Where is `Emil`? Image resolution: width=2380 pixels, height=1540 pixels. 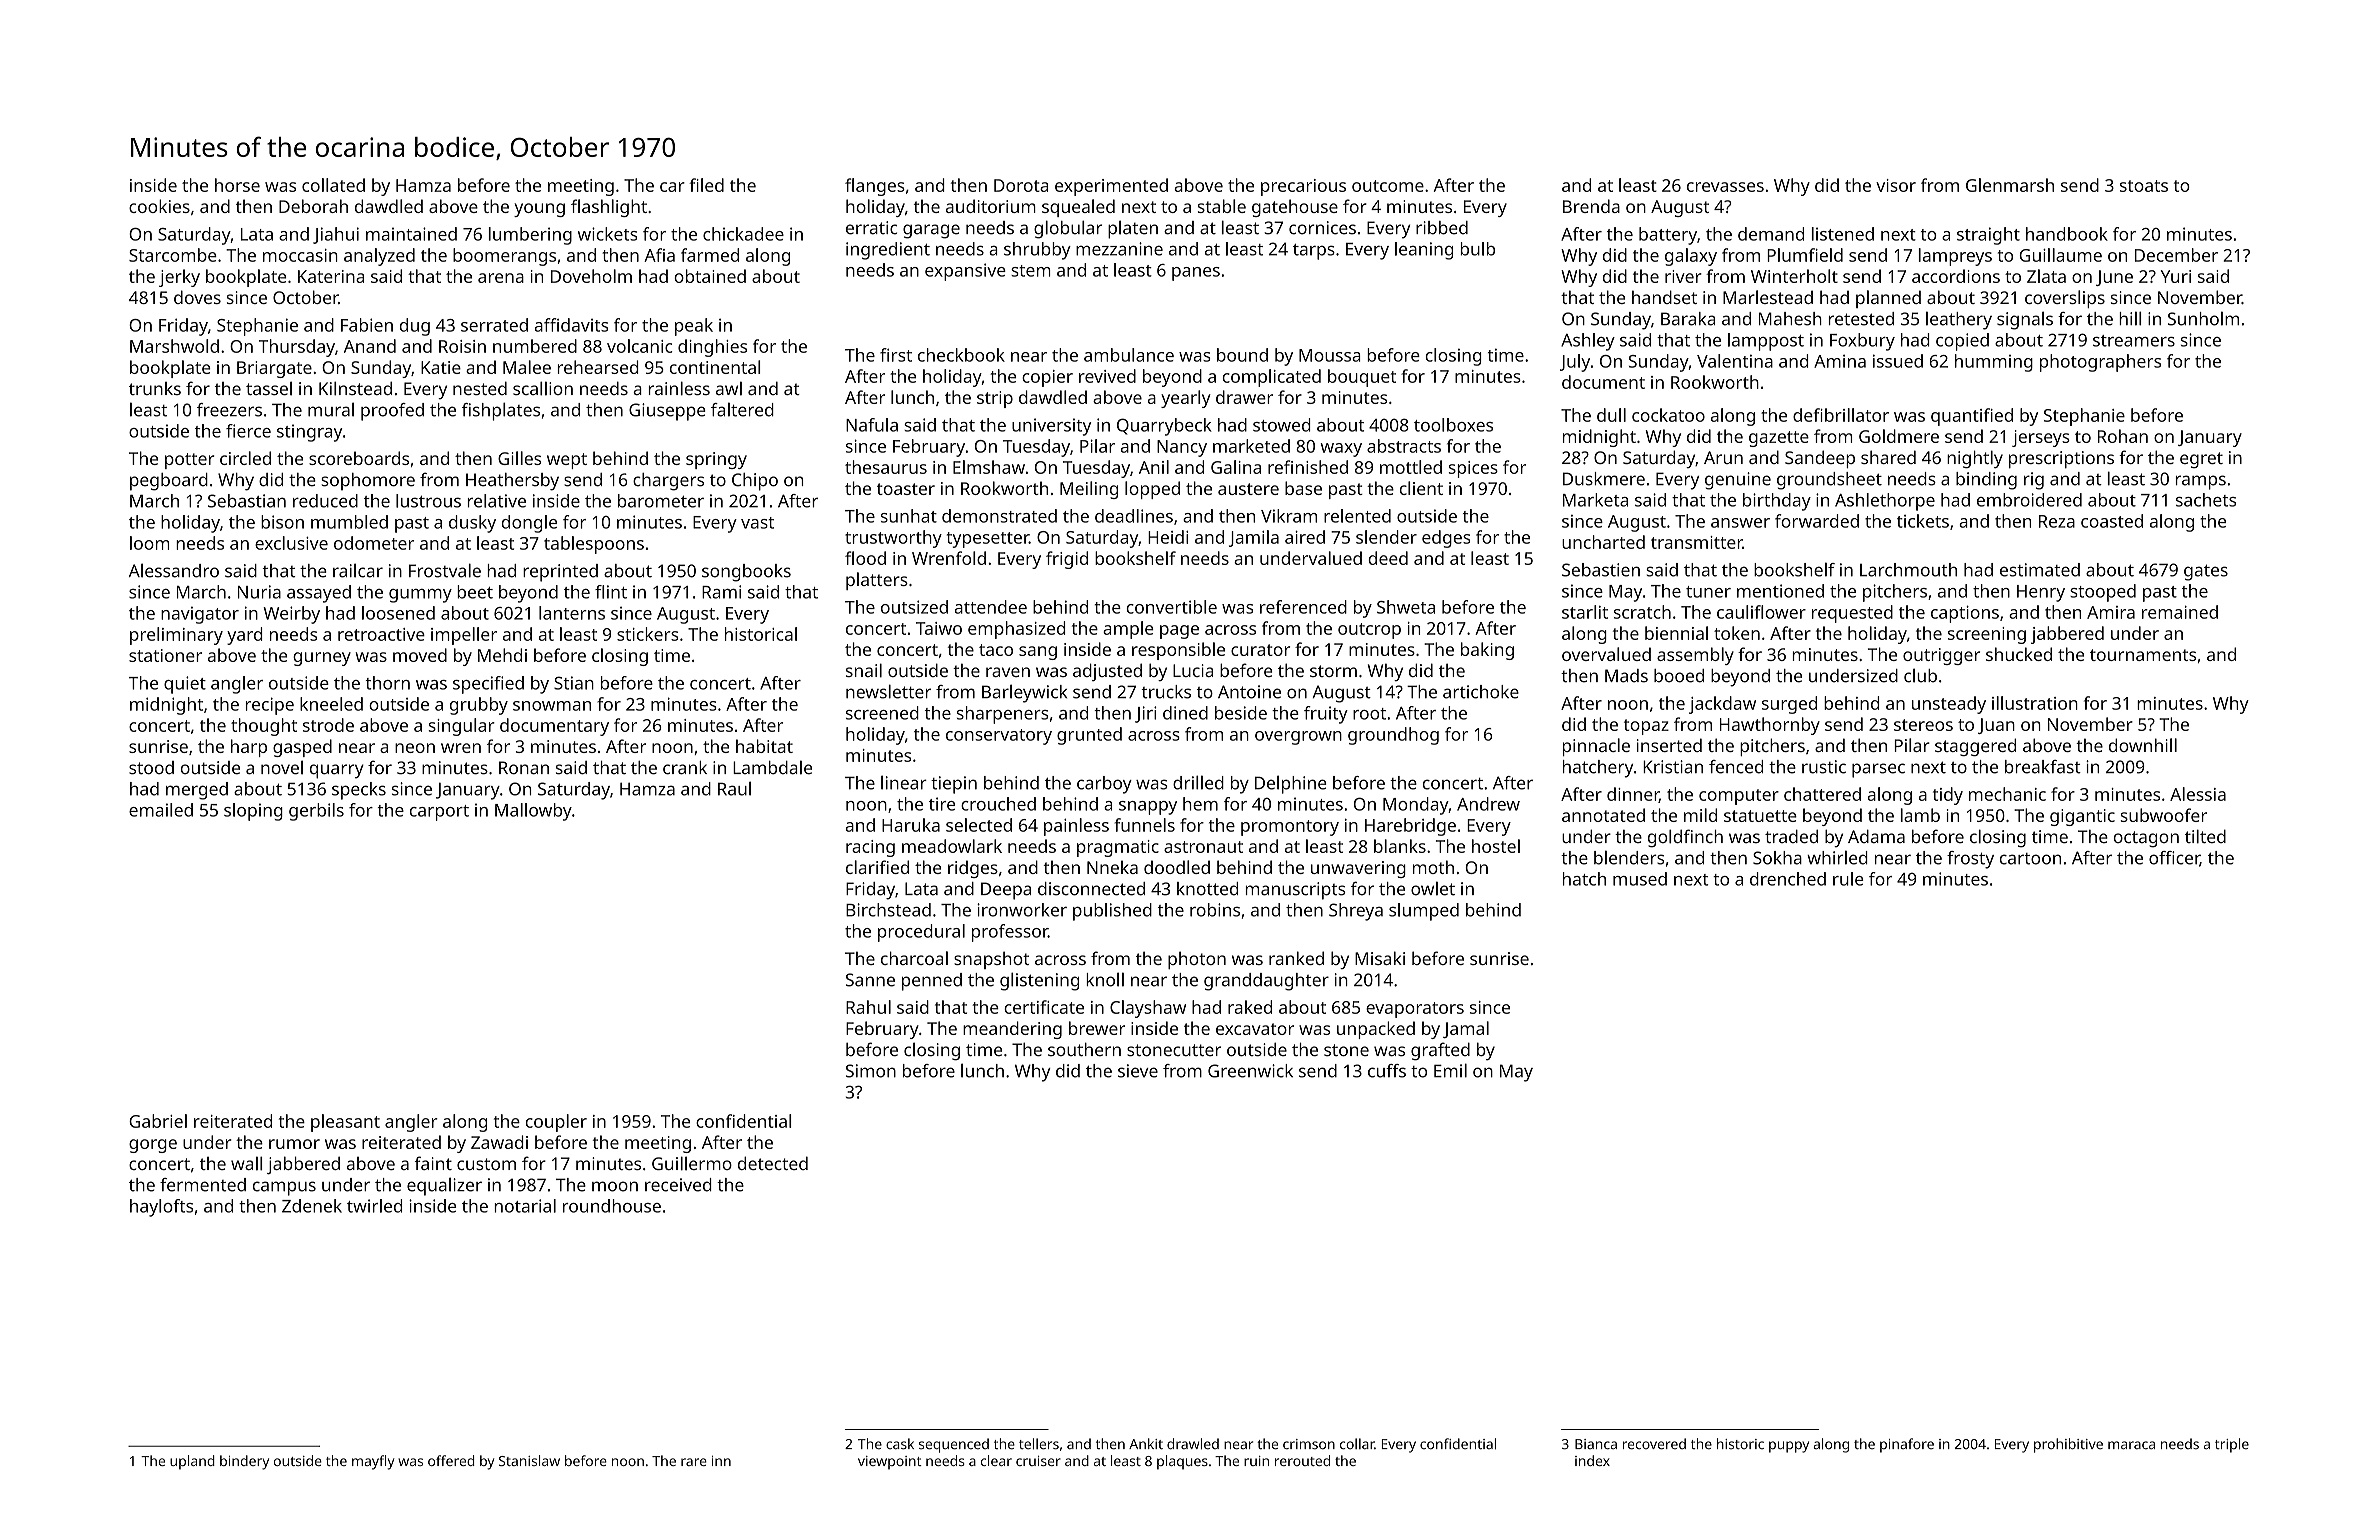
Emil is located at coordinates (1450, 1070).
